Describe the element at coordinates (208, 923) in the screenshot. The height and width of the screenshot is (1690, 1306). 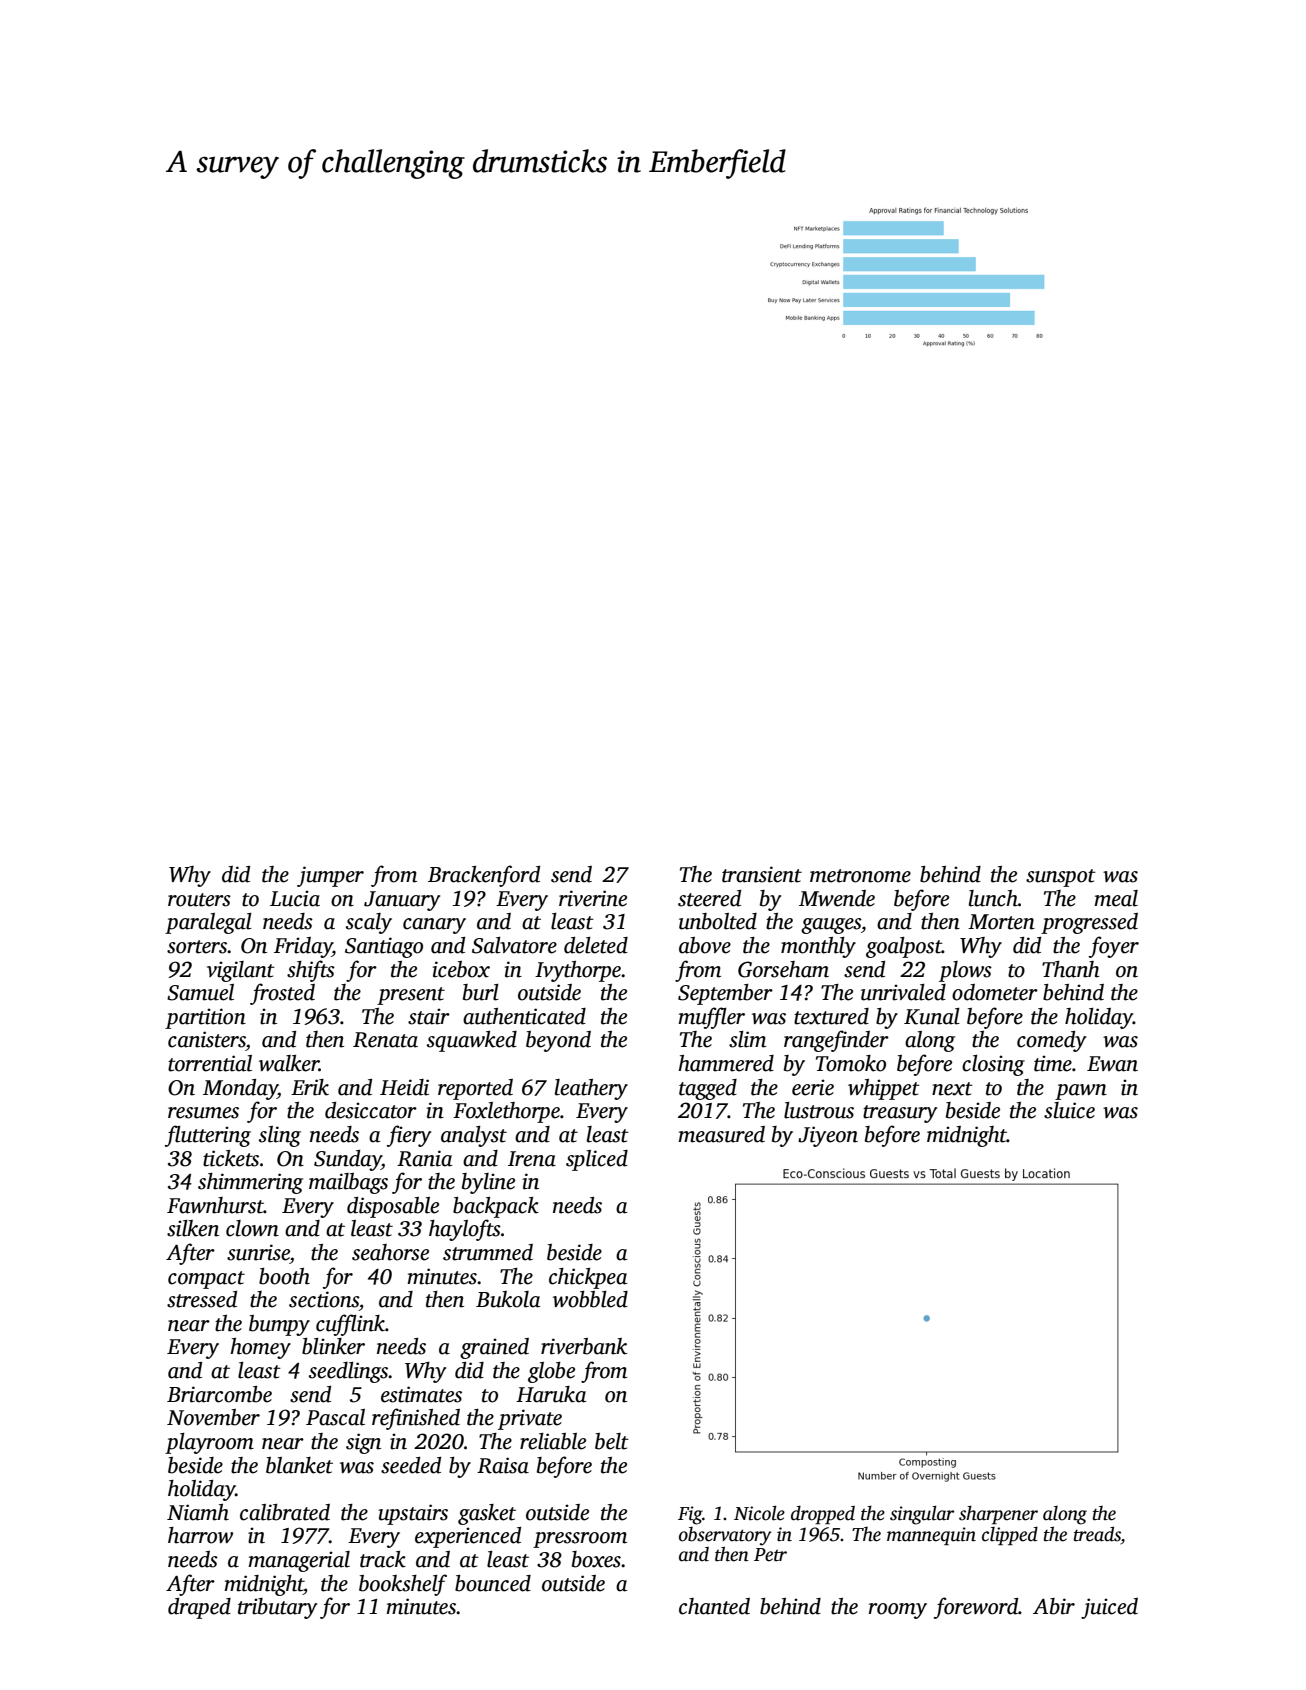
I see `paralegal` at that location.
